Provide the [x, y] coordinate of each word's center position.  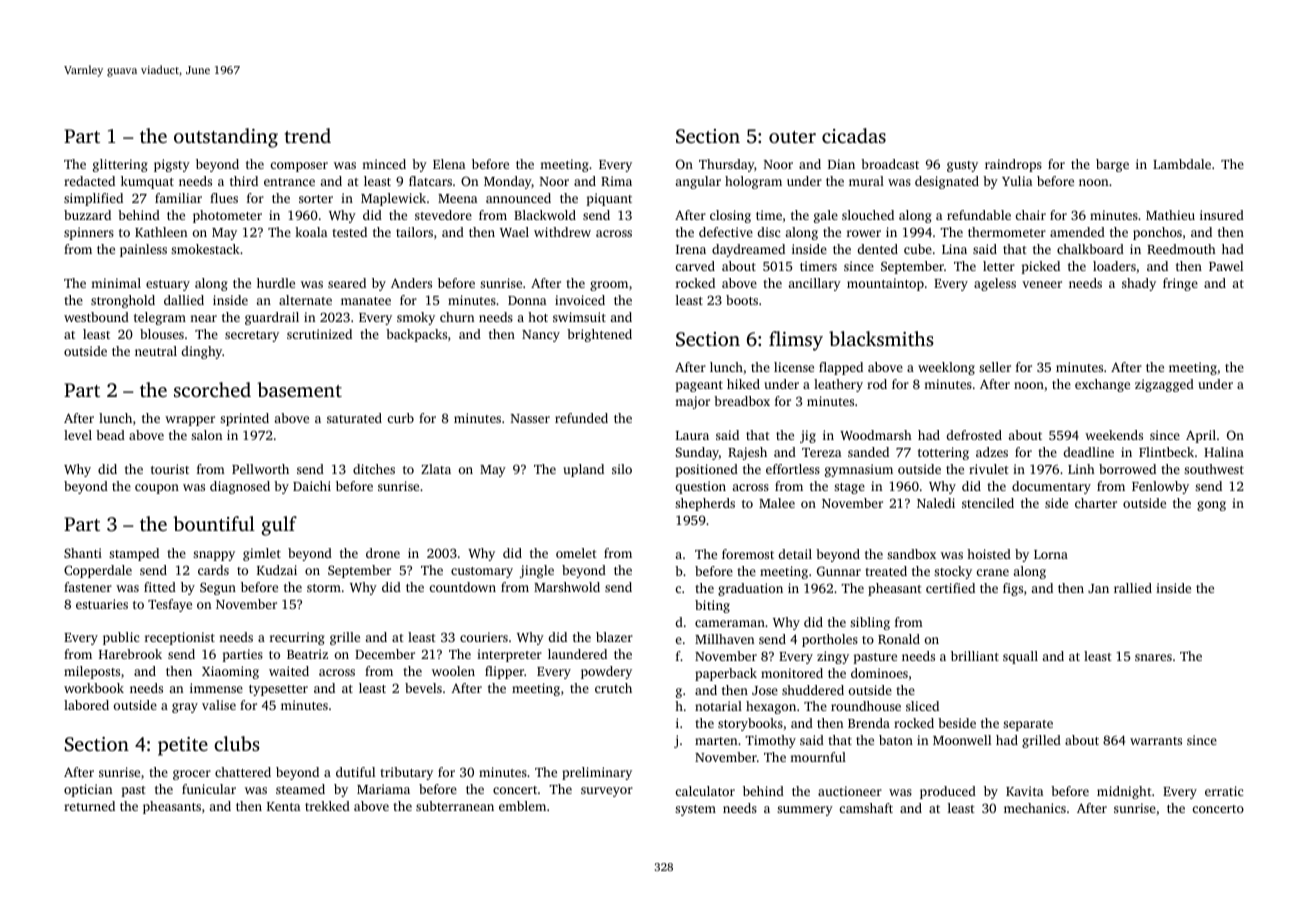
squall [1020, 657]
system [695, 810]
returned [89, 806]
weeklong [946, 368]
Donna [527, 300]
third [244, 181]
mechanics [1035, 808]
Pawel [1226, 266]
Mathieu [1170, 215]
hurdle [276, 283]
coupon [157, 489]
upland [584, 470]
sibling [870, 623]
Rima [616, 181]
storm [324, 588]
